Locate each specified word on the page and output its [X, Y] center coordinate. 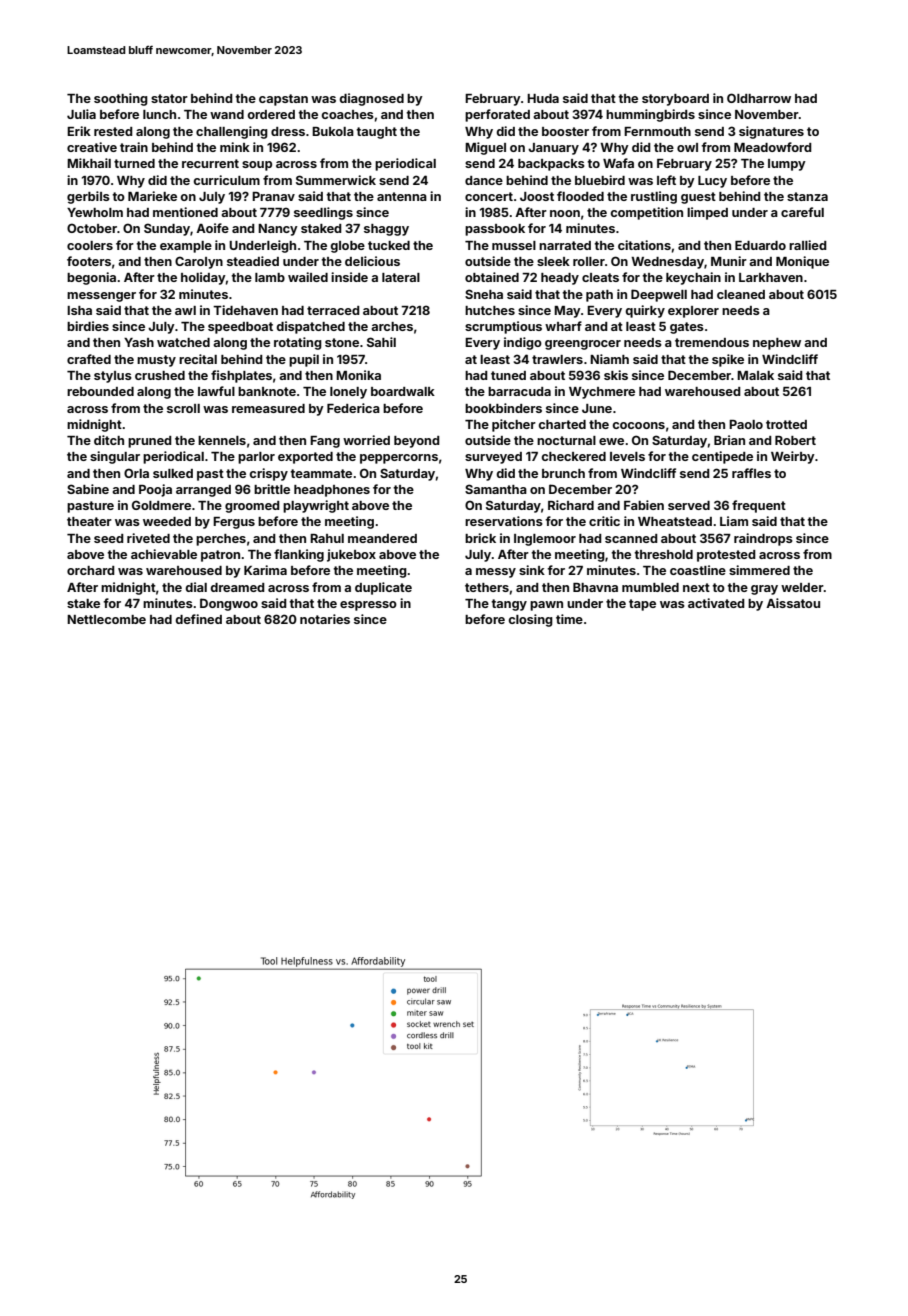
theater [89, 521]
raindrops [763, 539]
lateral [401, 277]
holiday [203, 278]
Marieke [152, 196]
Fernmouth [657, 131]
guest [698, 198]
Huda [543, 98]
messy [496, 573]
